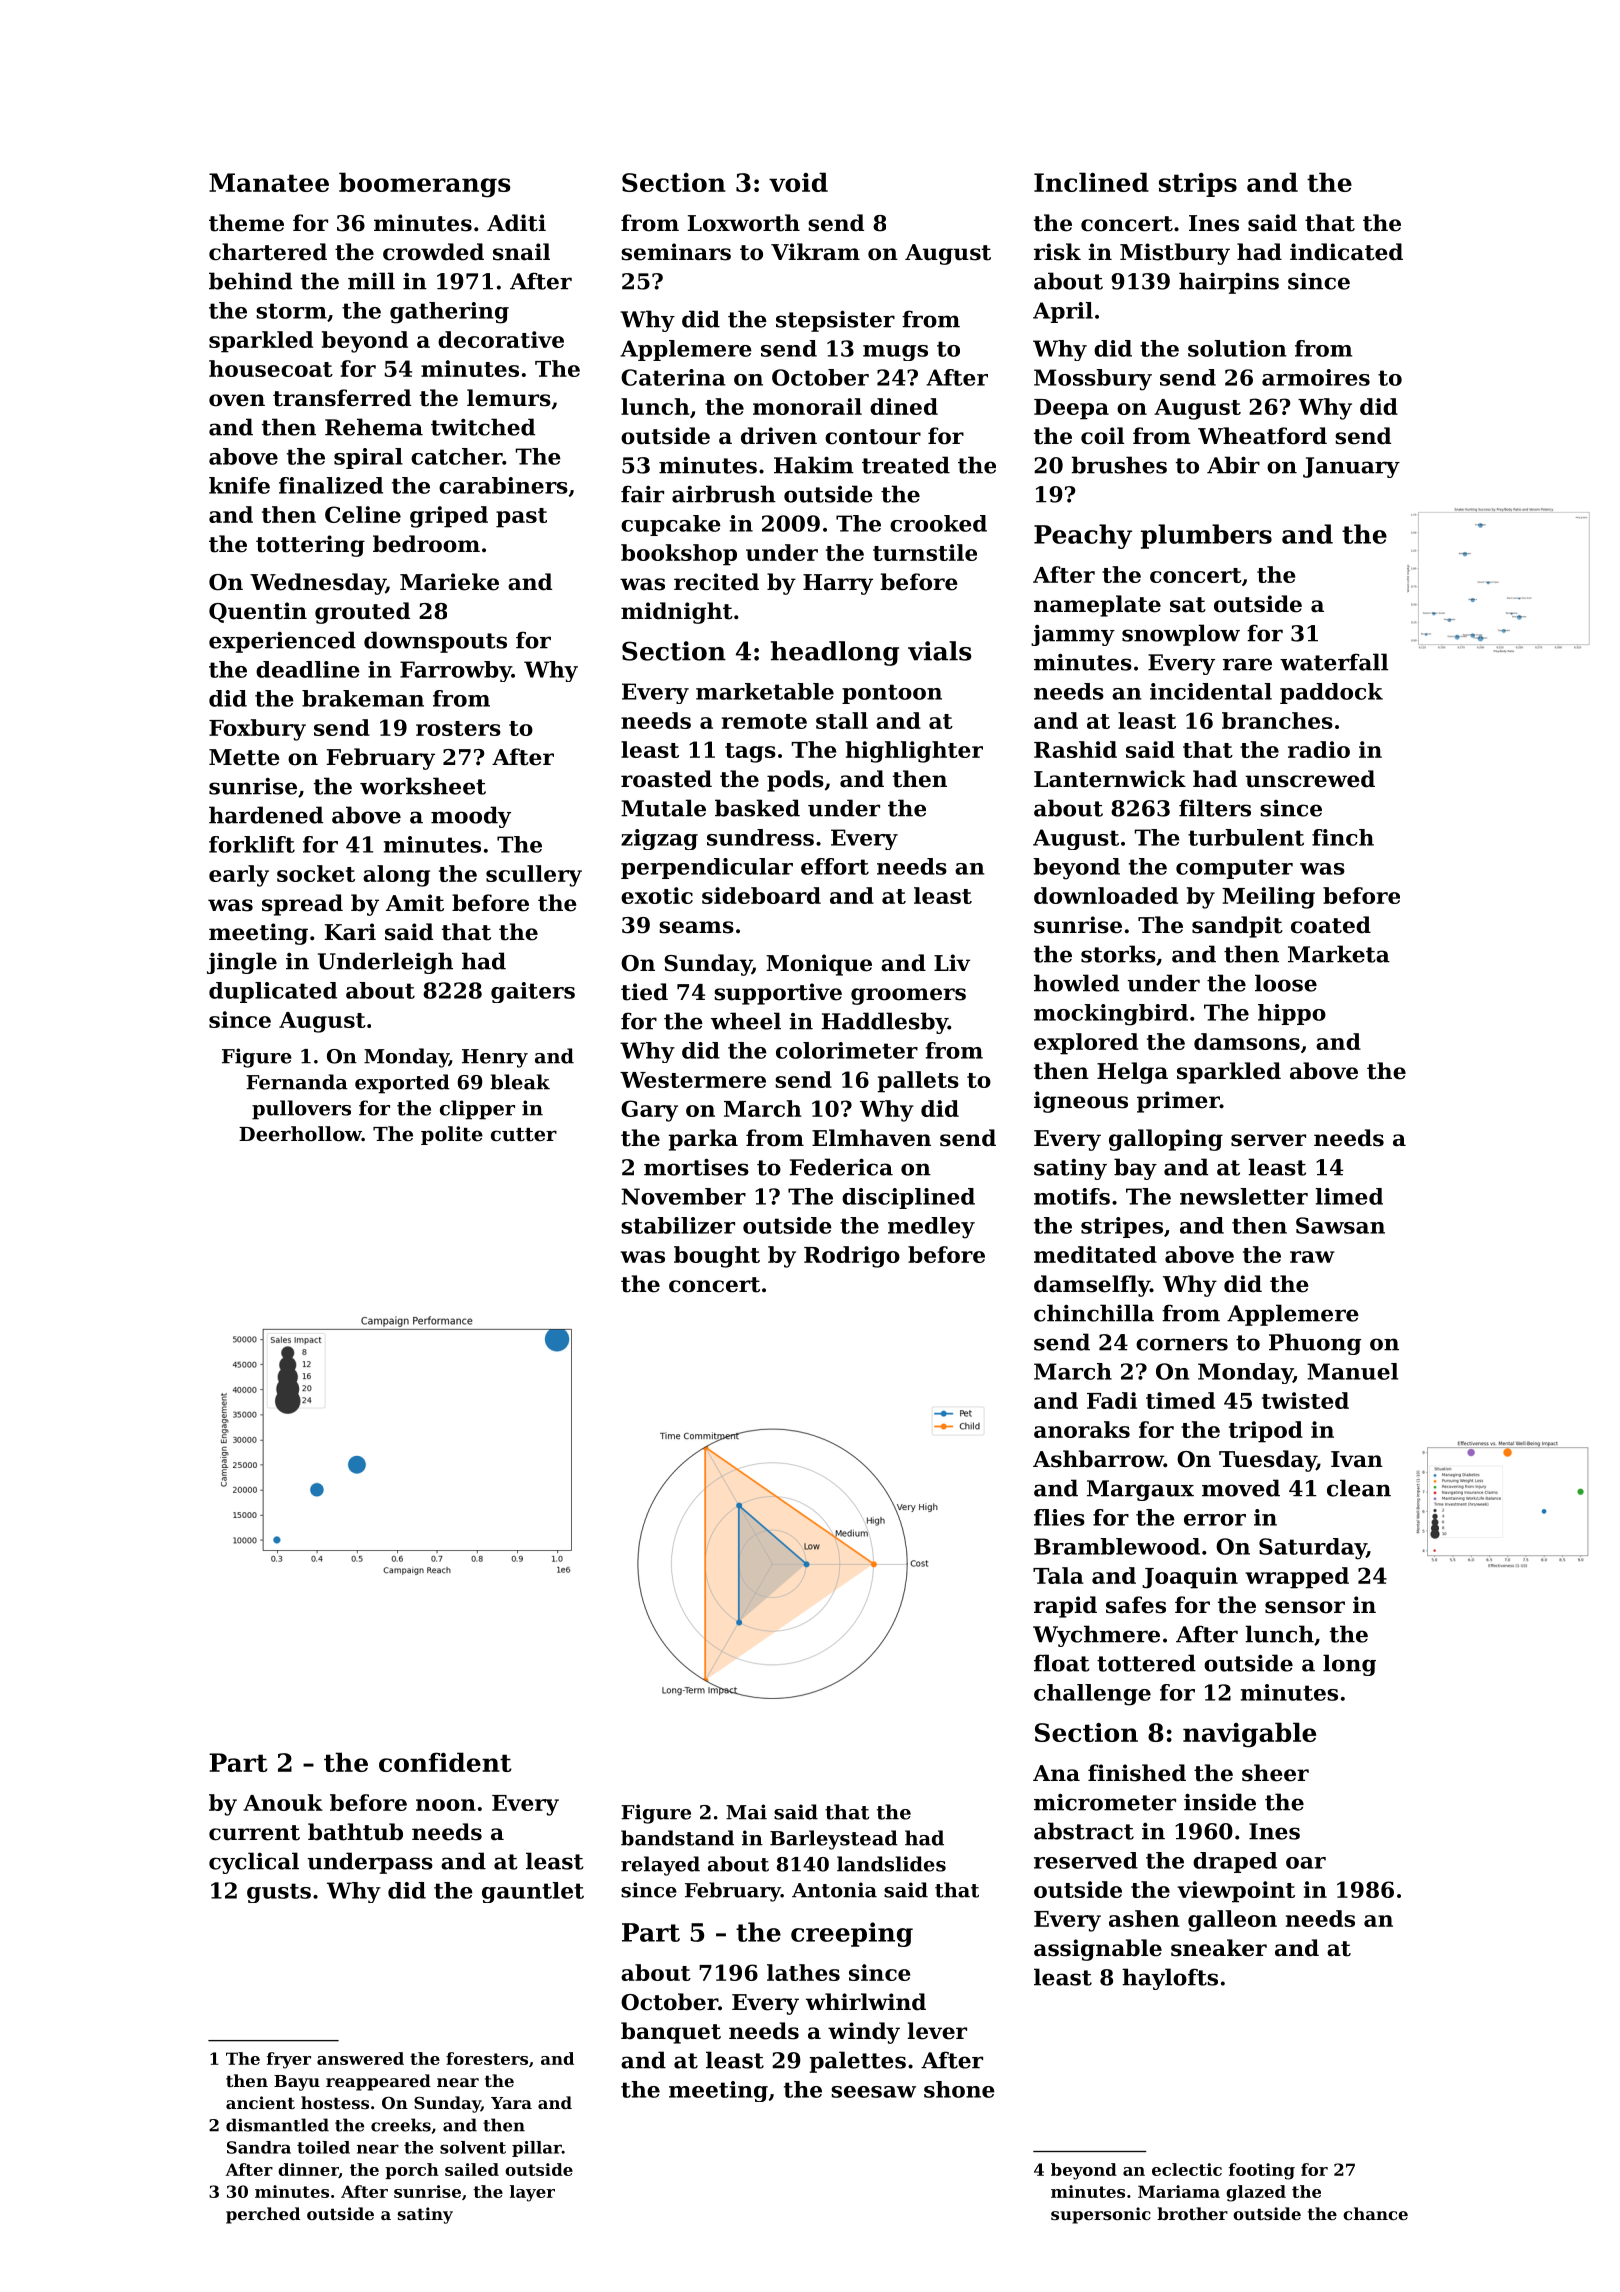 The image size is (1620, 2292). What do you see at coordinates (1241, 1488) in the screenshot?
I see `moved` at bounding box center [1241, 1488].
